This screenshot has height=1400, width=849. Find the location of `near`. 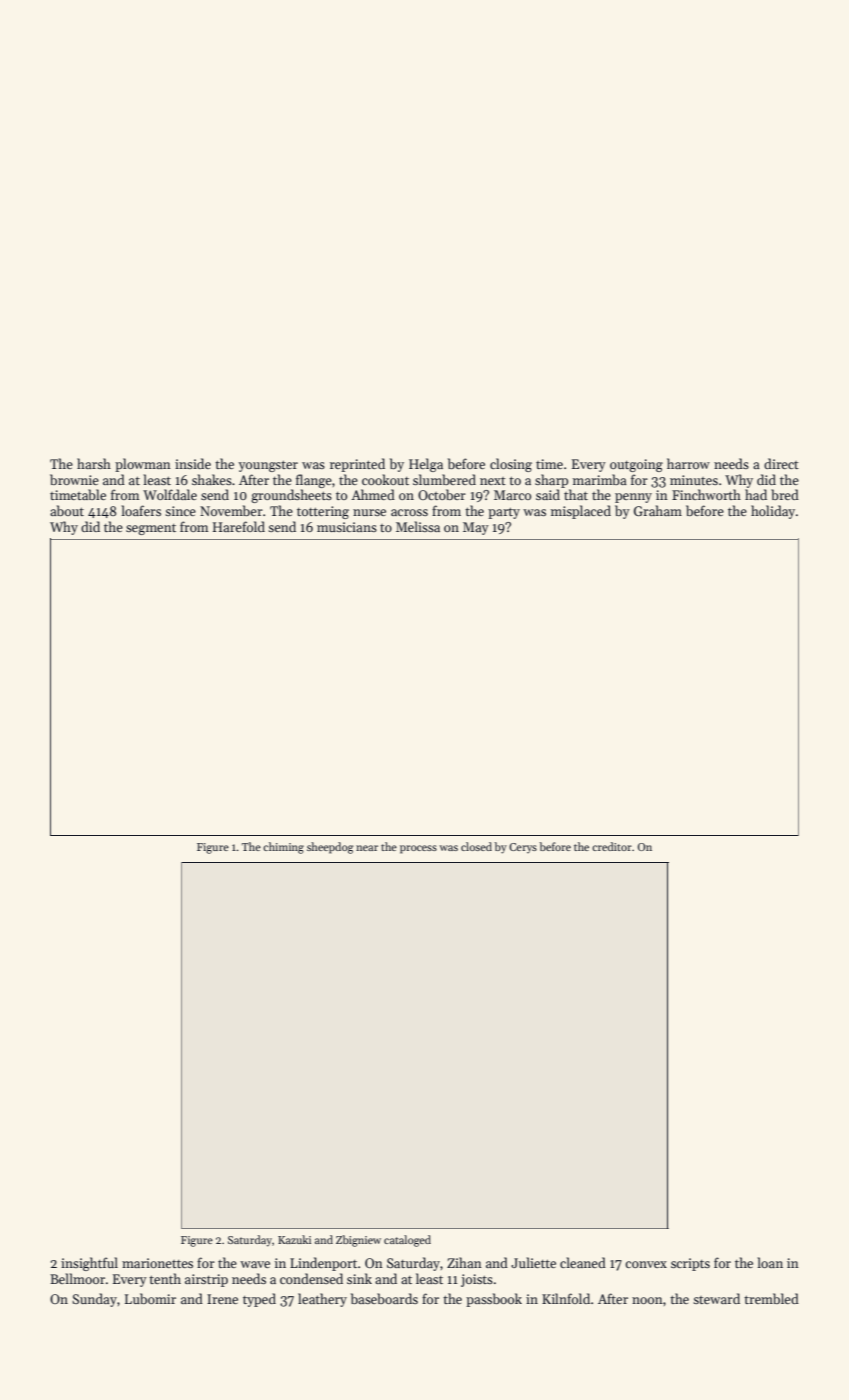

near is located at coordinates (367, 848).
